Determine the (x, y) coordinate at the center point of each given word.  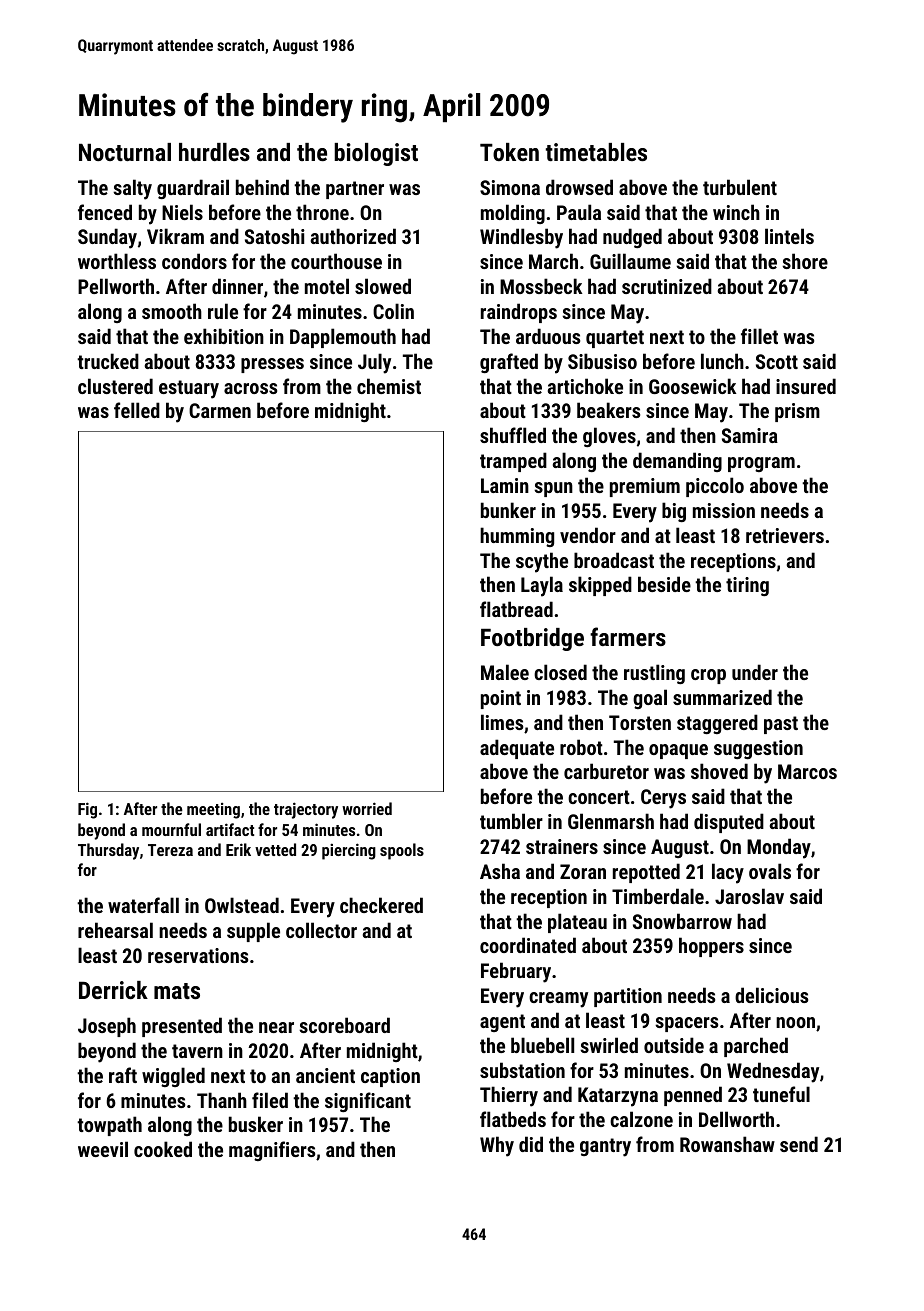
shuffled (513, 435)
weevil (103, 1149)
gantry (605, 1147)
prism (797, 412)
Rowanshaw (727, 1144)
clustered (115, 386)
